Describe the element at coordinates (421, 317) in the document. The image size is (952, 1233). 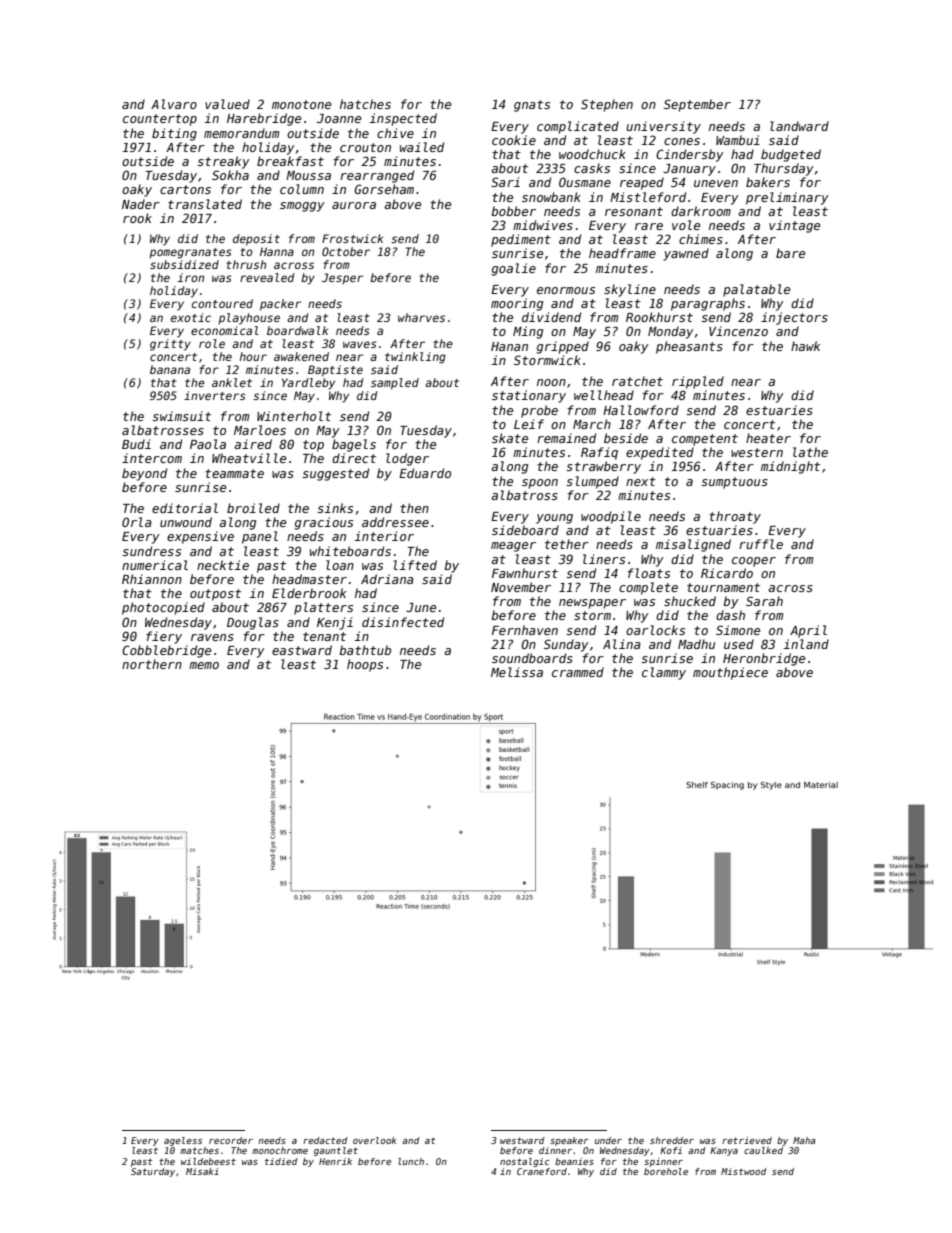
I see `wharves` at that location.
